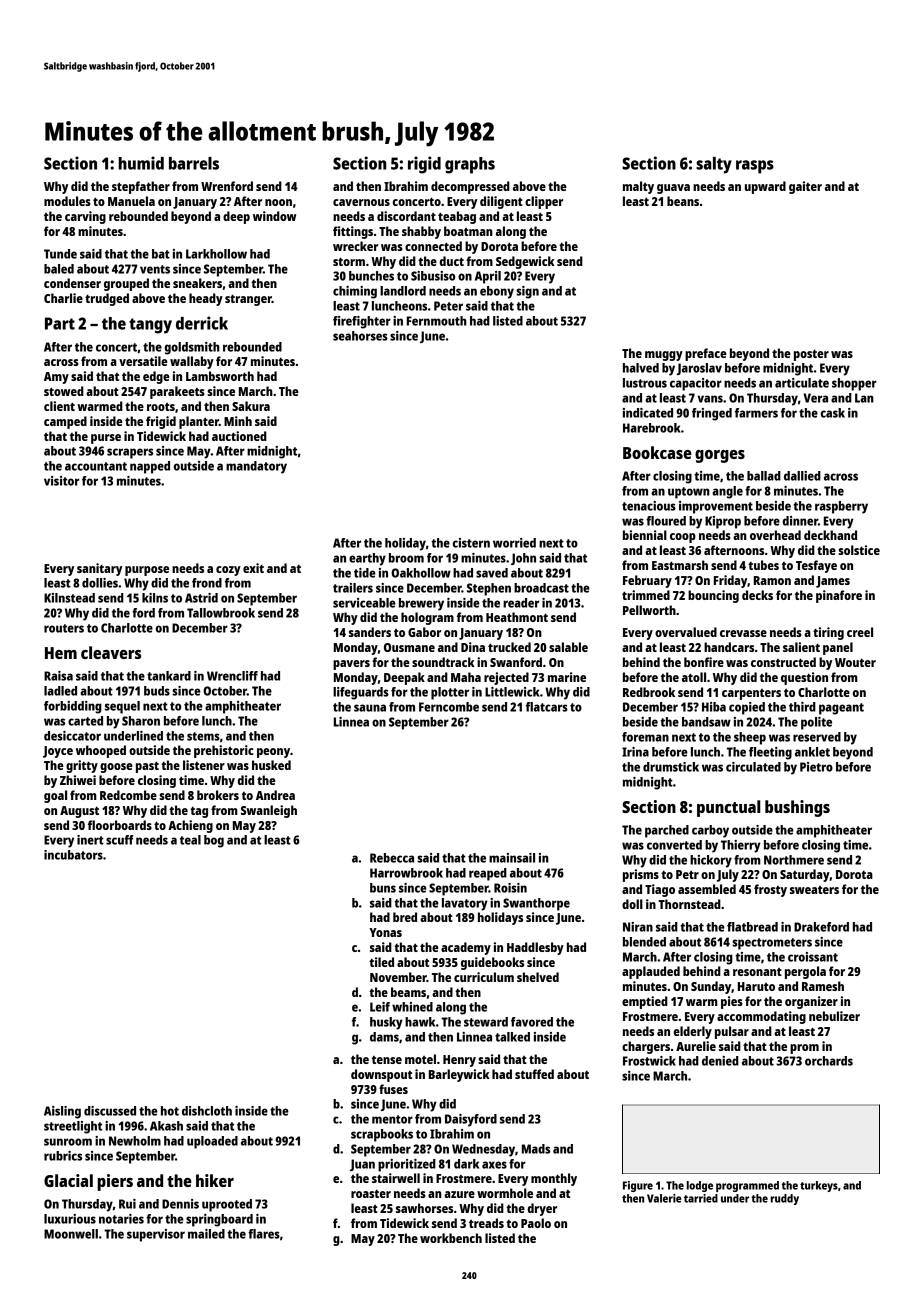  What do you see at coordinates (568, 647) in the screenshot?
I see `salable` at bounding box center [568, 647].
